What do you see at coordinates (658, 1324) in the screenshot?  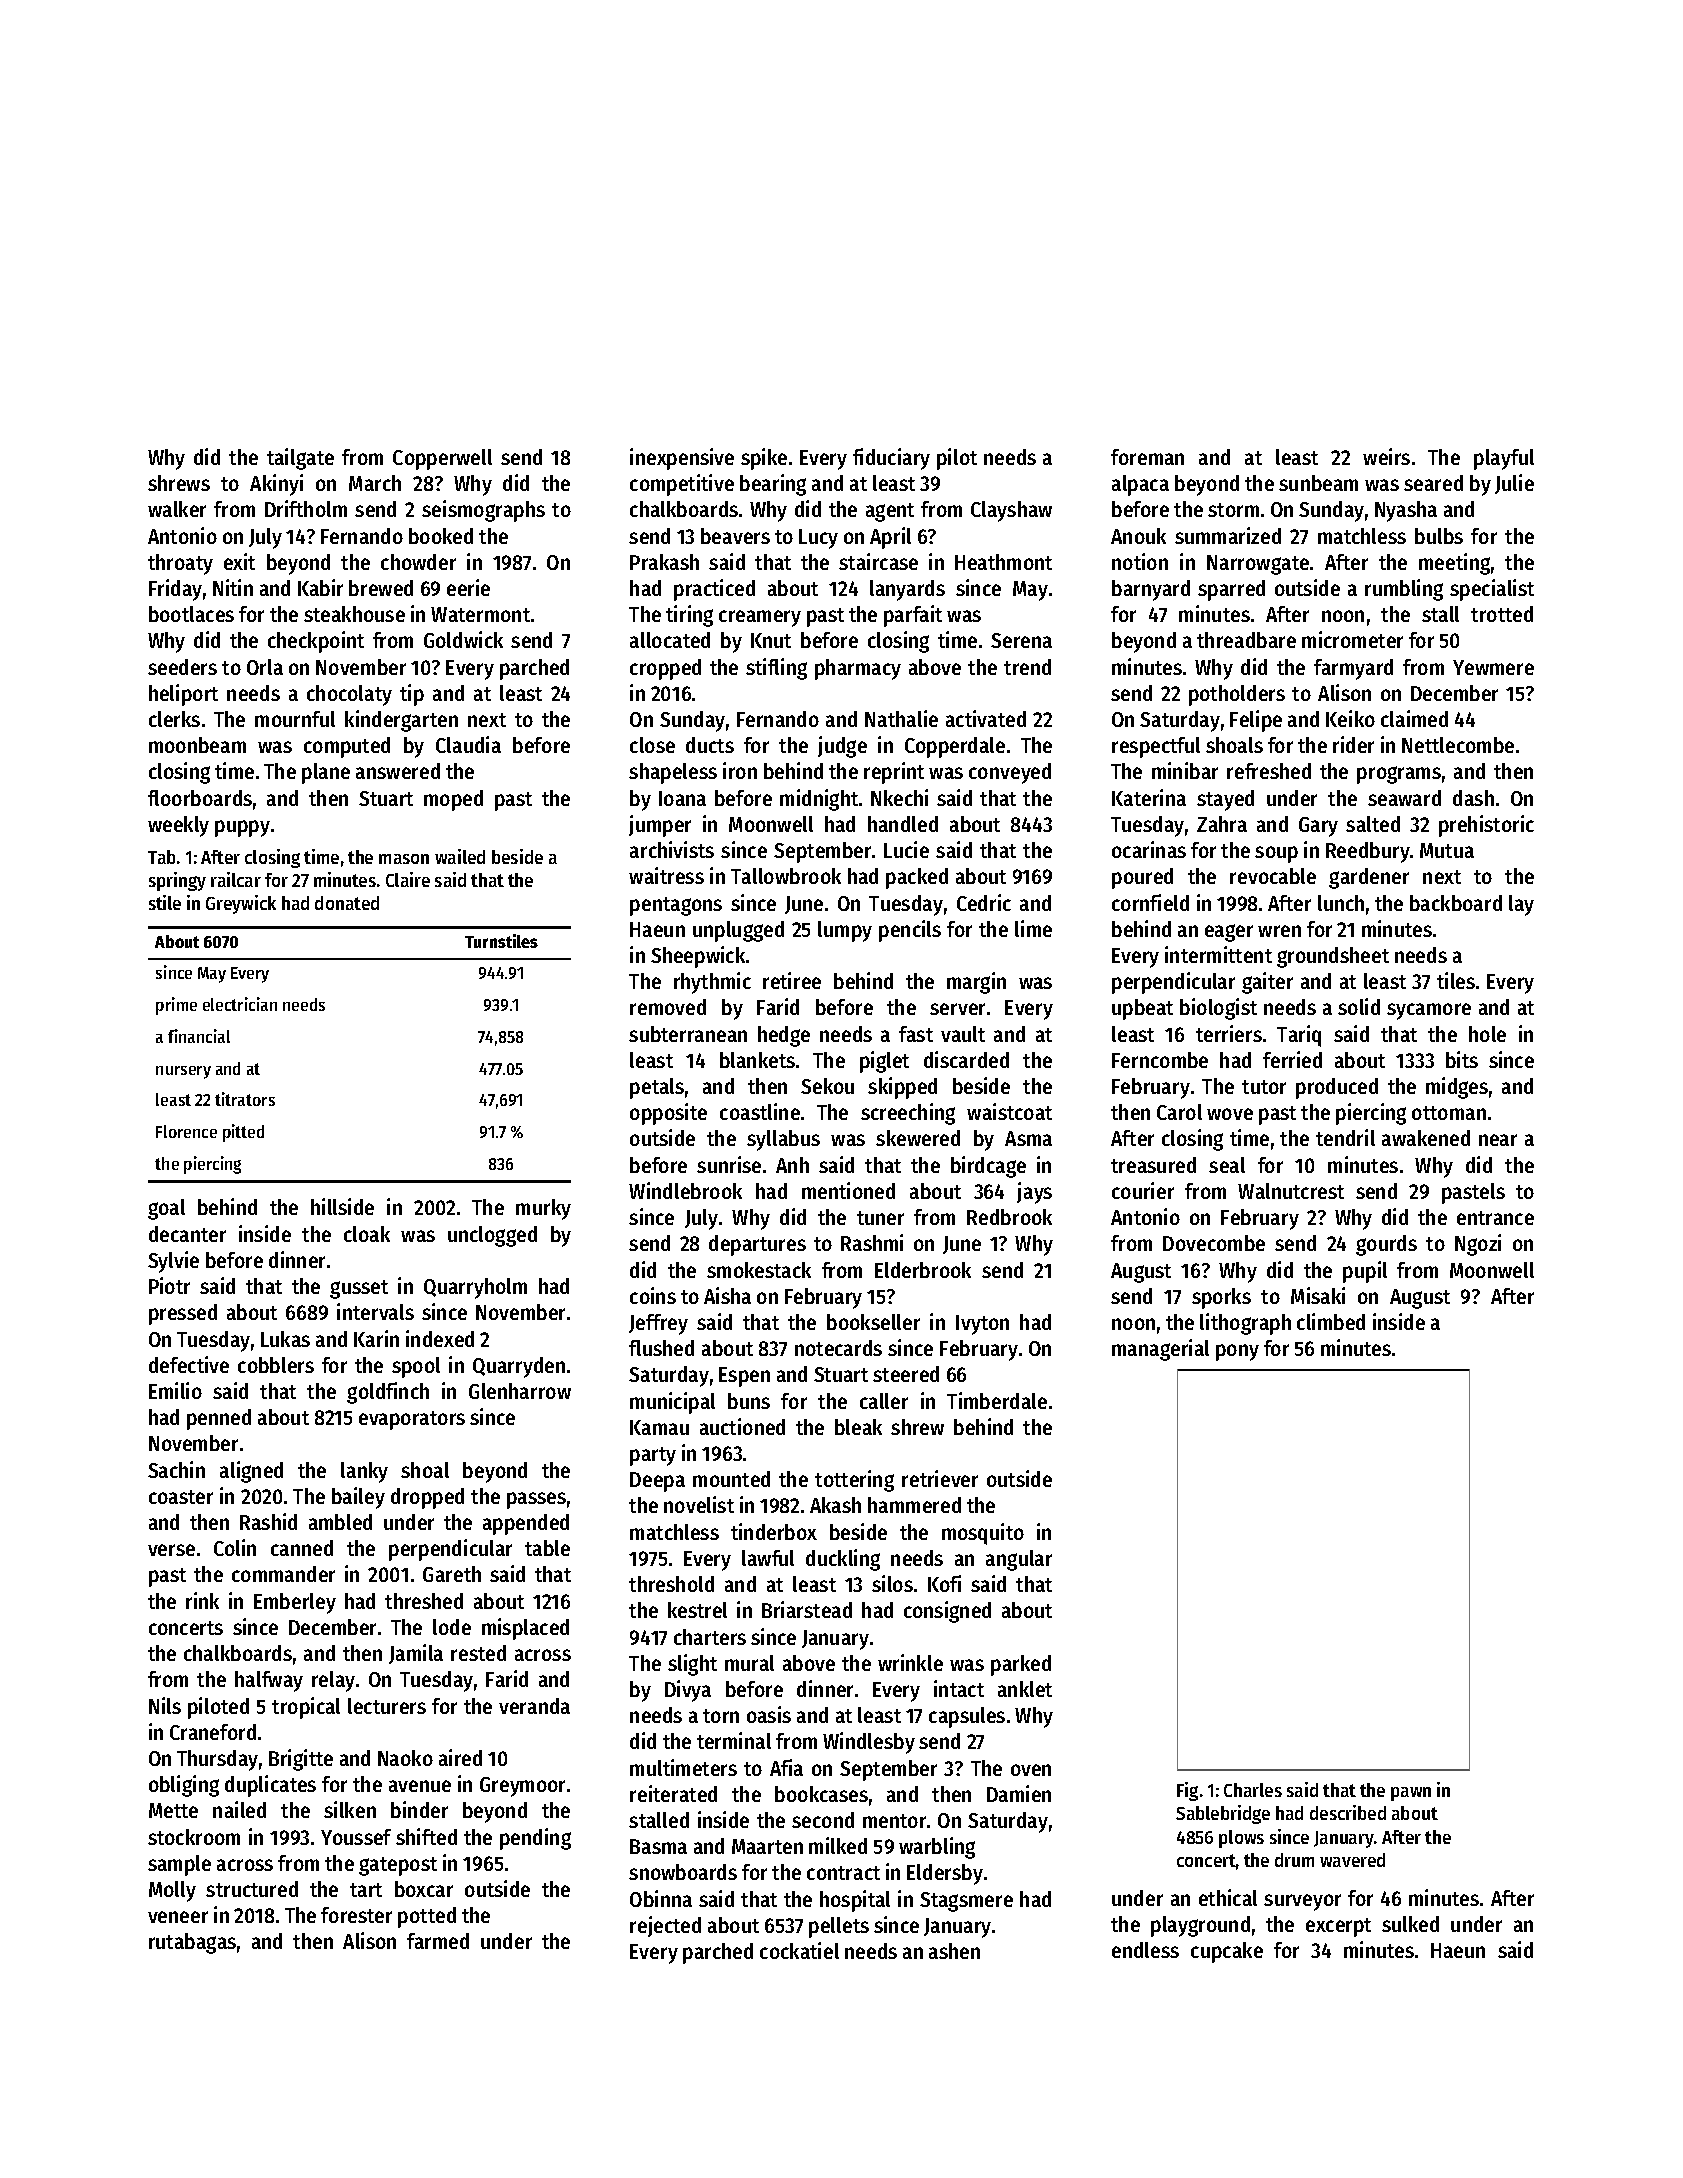 I see `Jeffrey` at bounding box center [658, 1324].
